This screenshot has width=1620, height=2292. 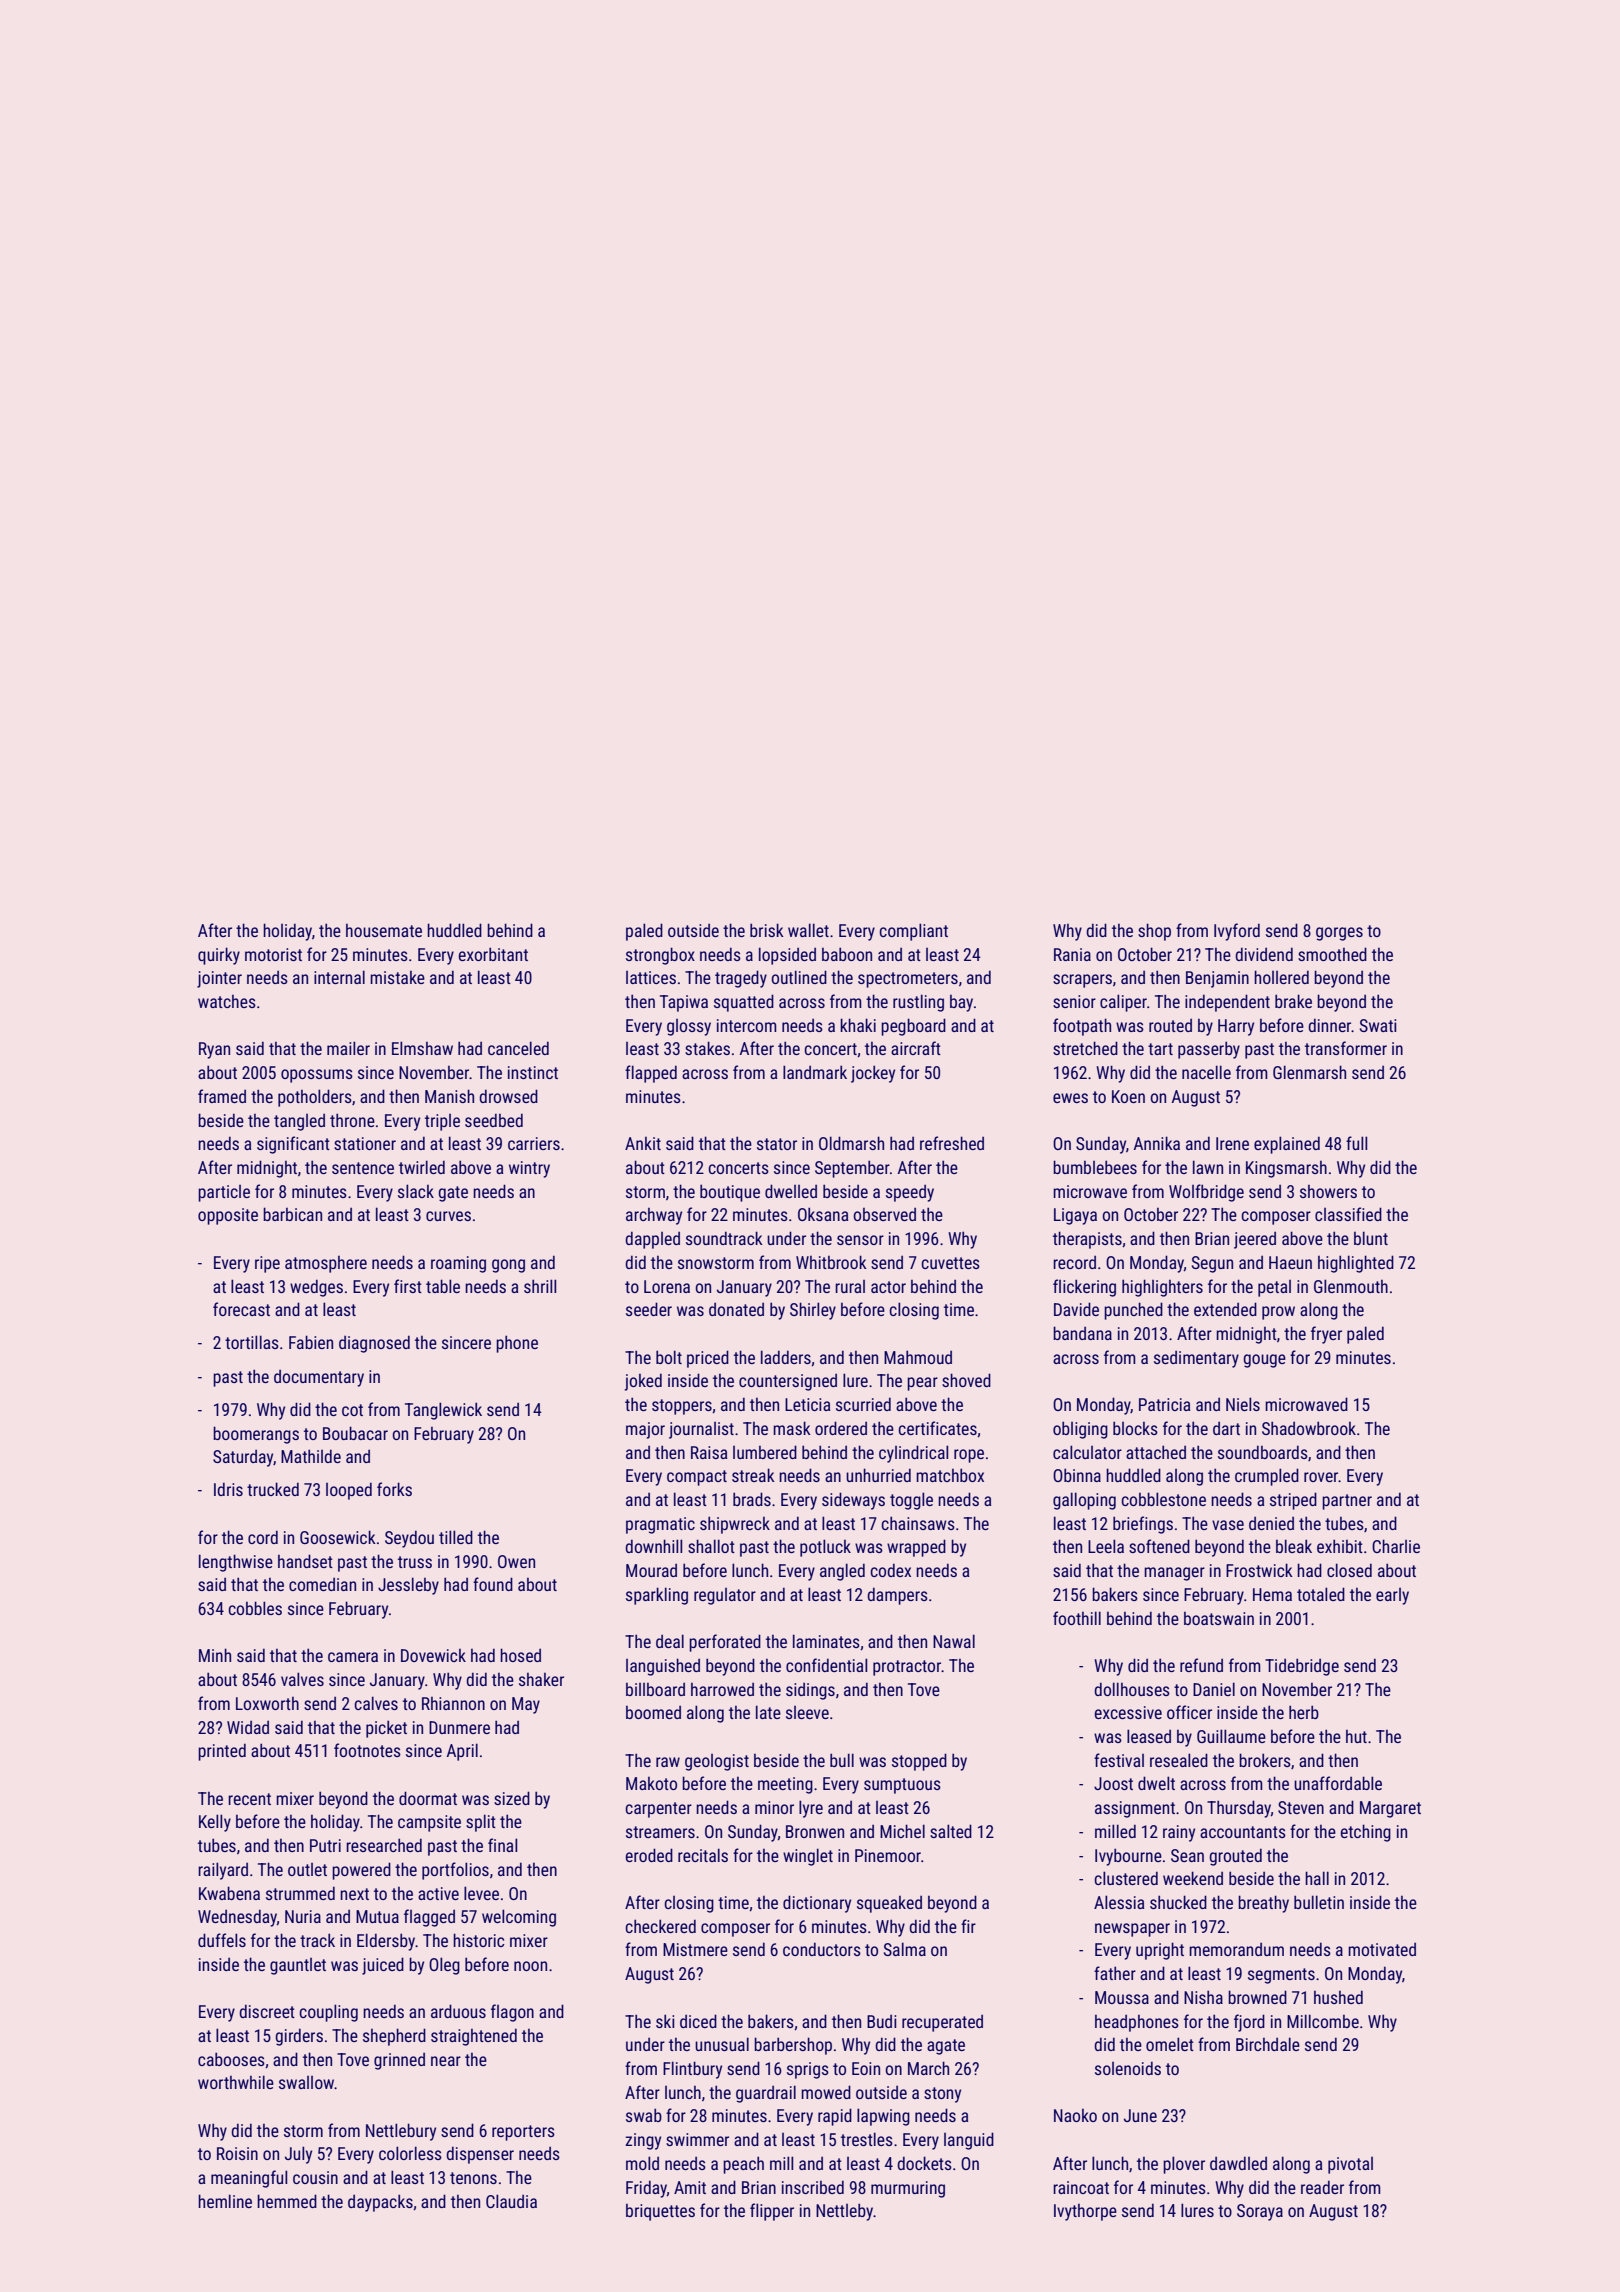 I want to click on fryer, so click(x=1326, y=1335).
